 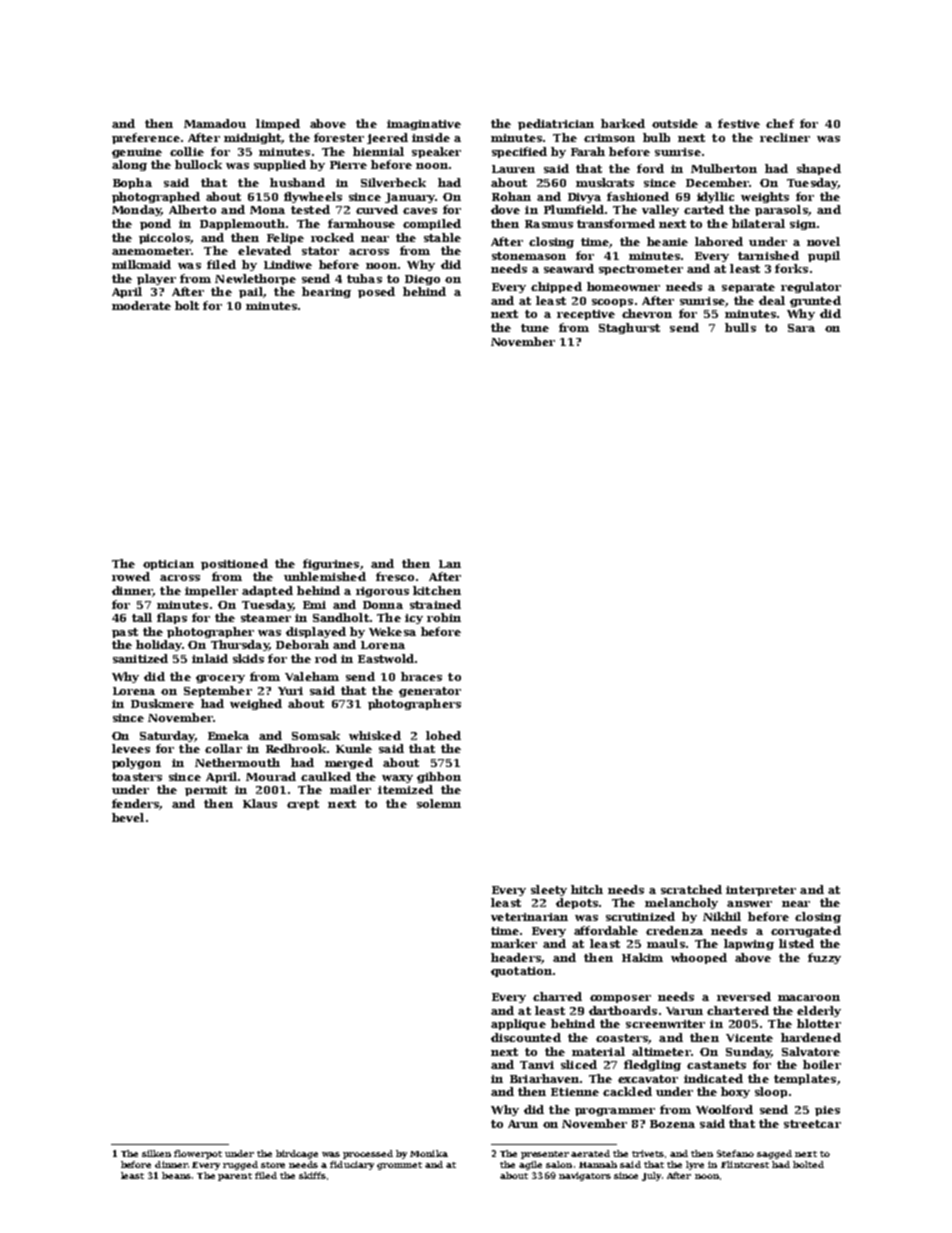 What do you see at coordinates (136, 210) in the image?
I see `Monday` at bounding box center [136, 210].
